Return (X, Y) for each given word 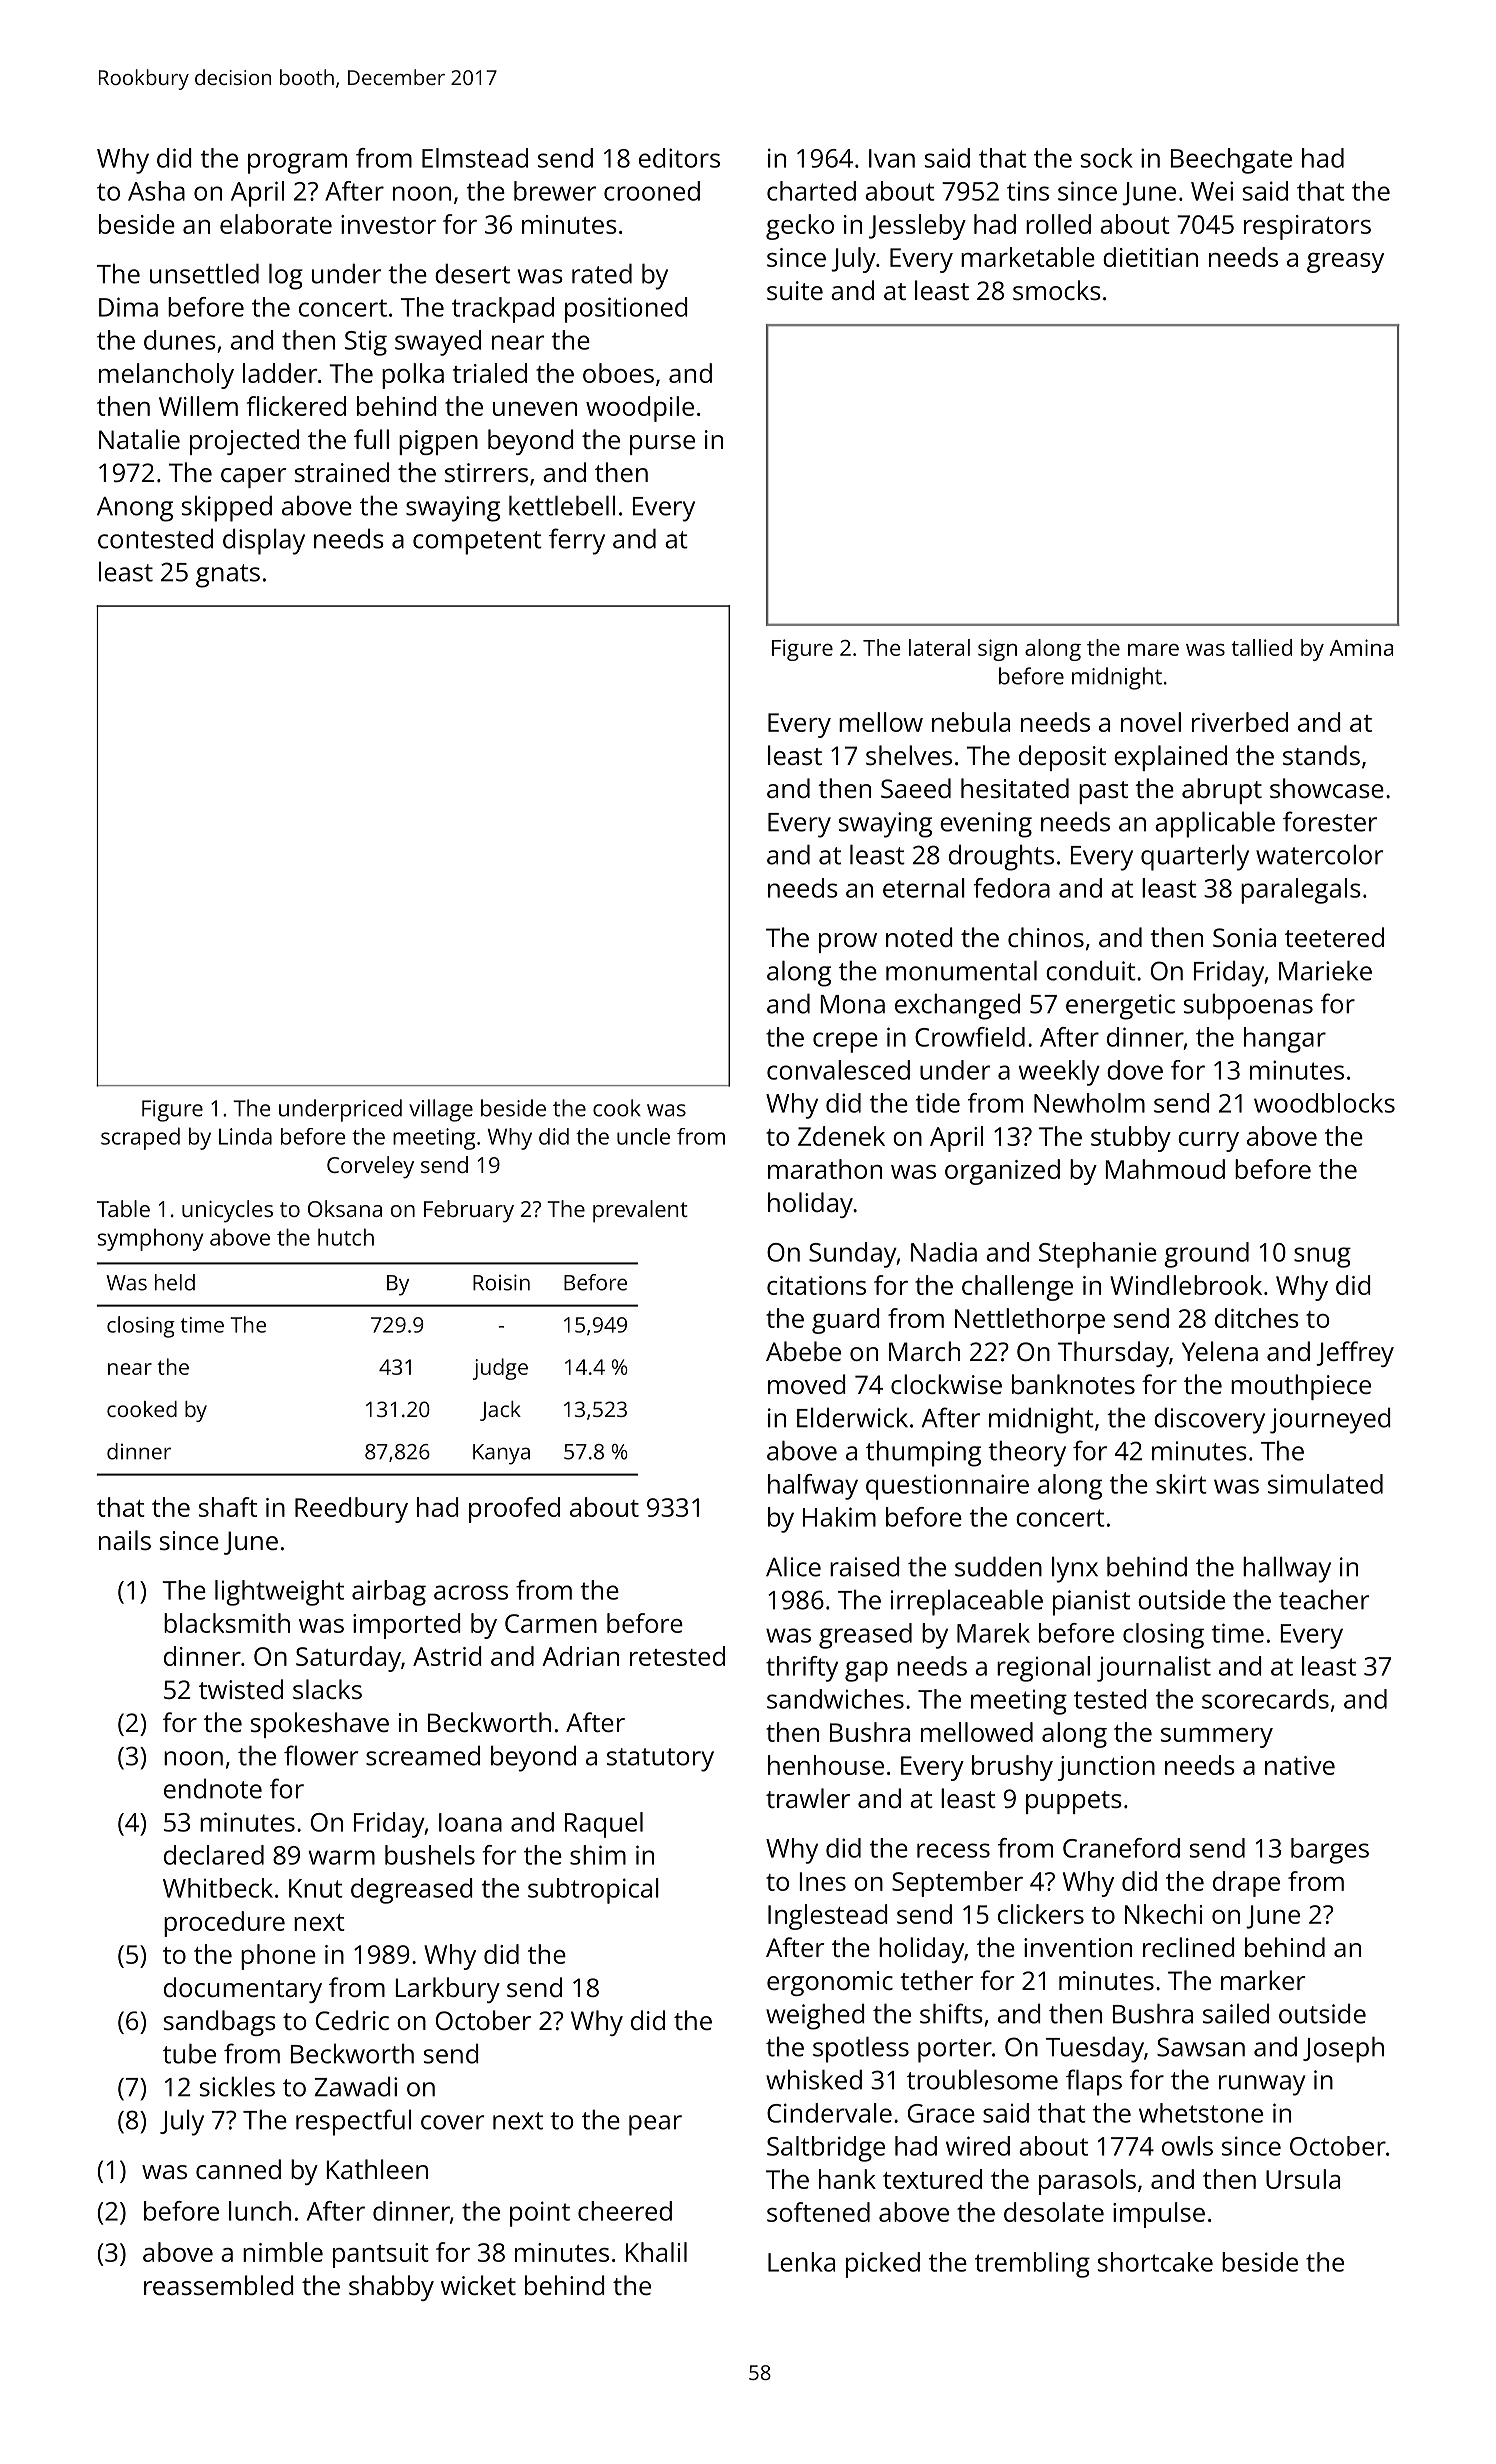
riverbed (1240, 722)
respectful (353, 2122)
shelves (909, 755)
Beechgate (1231, 161)
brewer (555, 191)
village (441, 1110)
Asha (156, 191)
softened (818, 2212)
